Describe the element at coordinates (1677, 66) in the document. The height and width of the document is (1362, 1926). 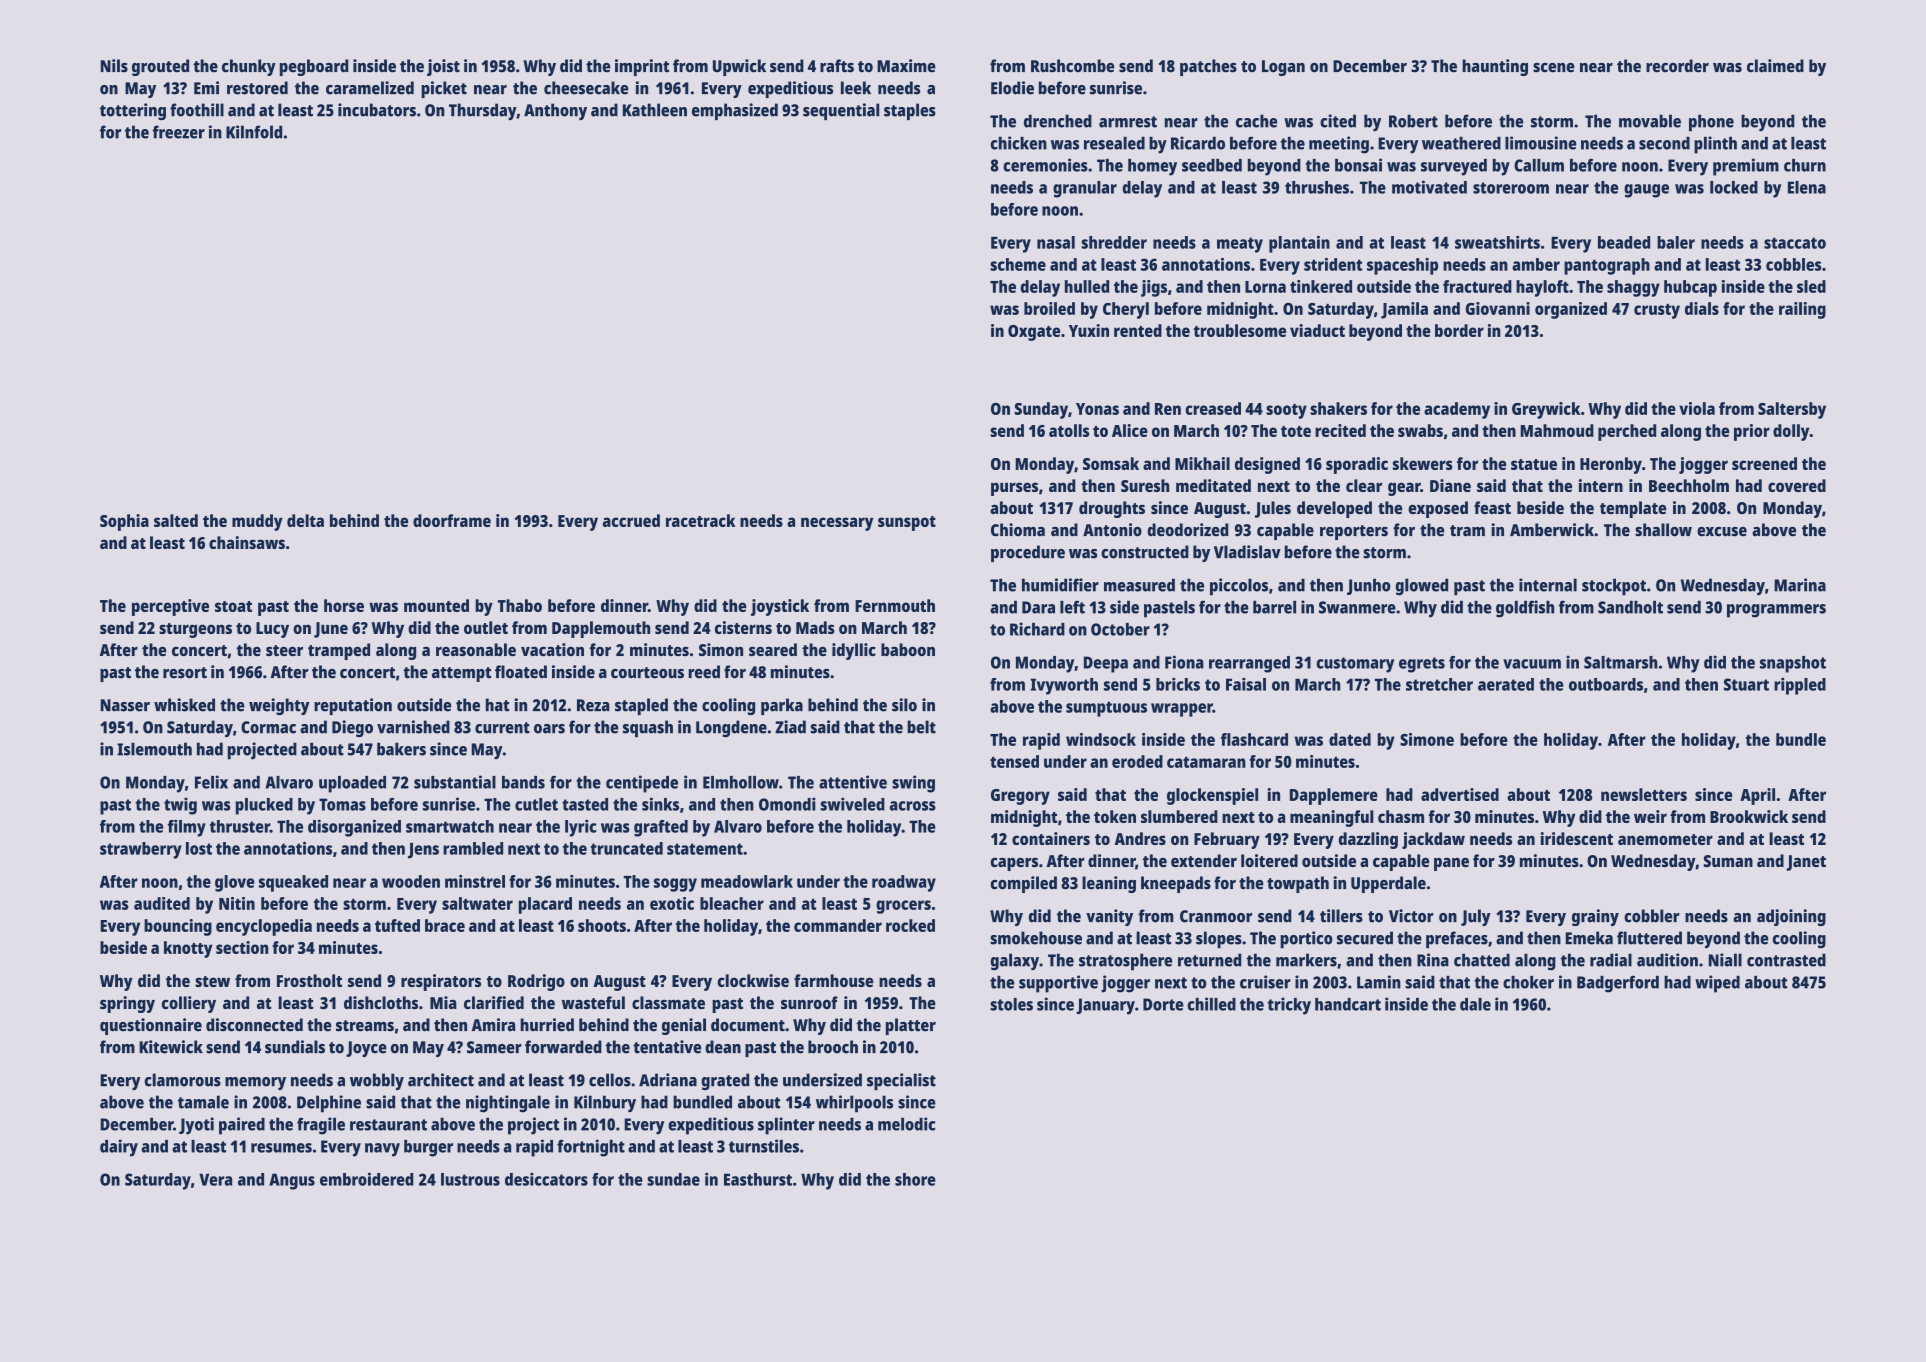
I see `recorder` at that location.
